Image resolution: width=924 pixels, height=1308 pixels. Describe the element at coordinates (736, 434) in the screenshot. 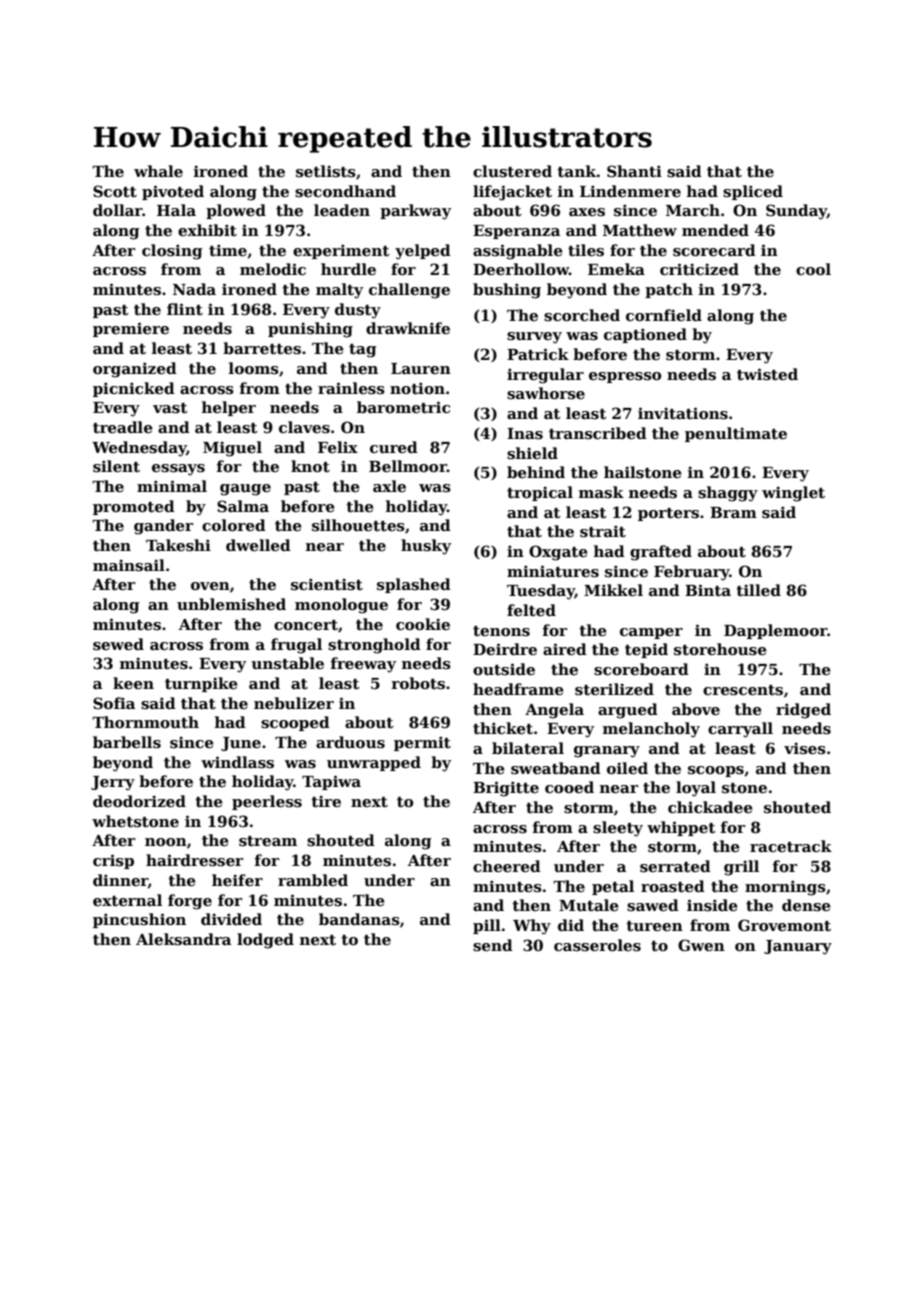

I see `penultimate` at that location.
